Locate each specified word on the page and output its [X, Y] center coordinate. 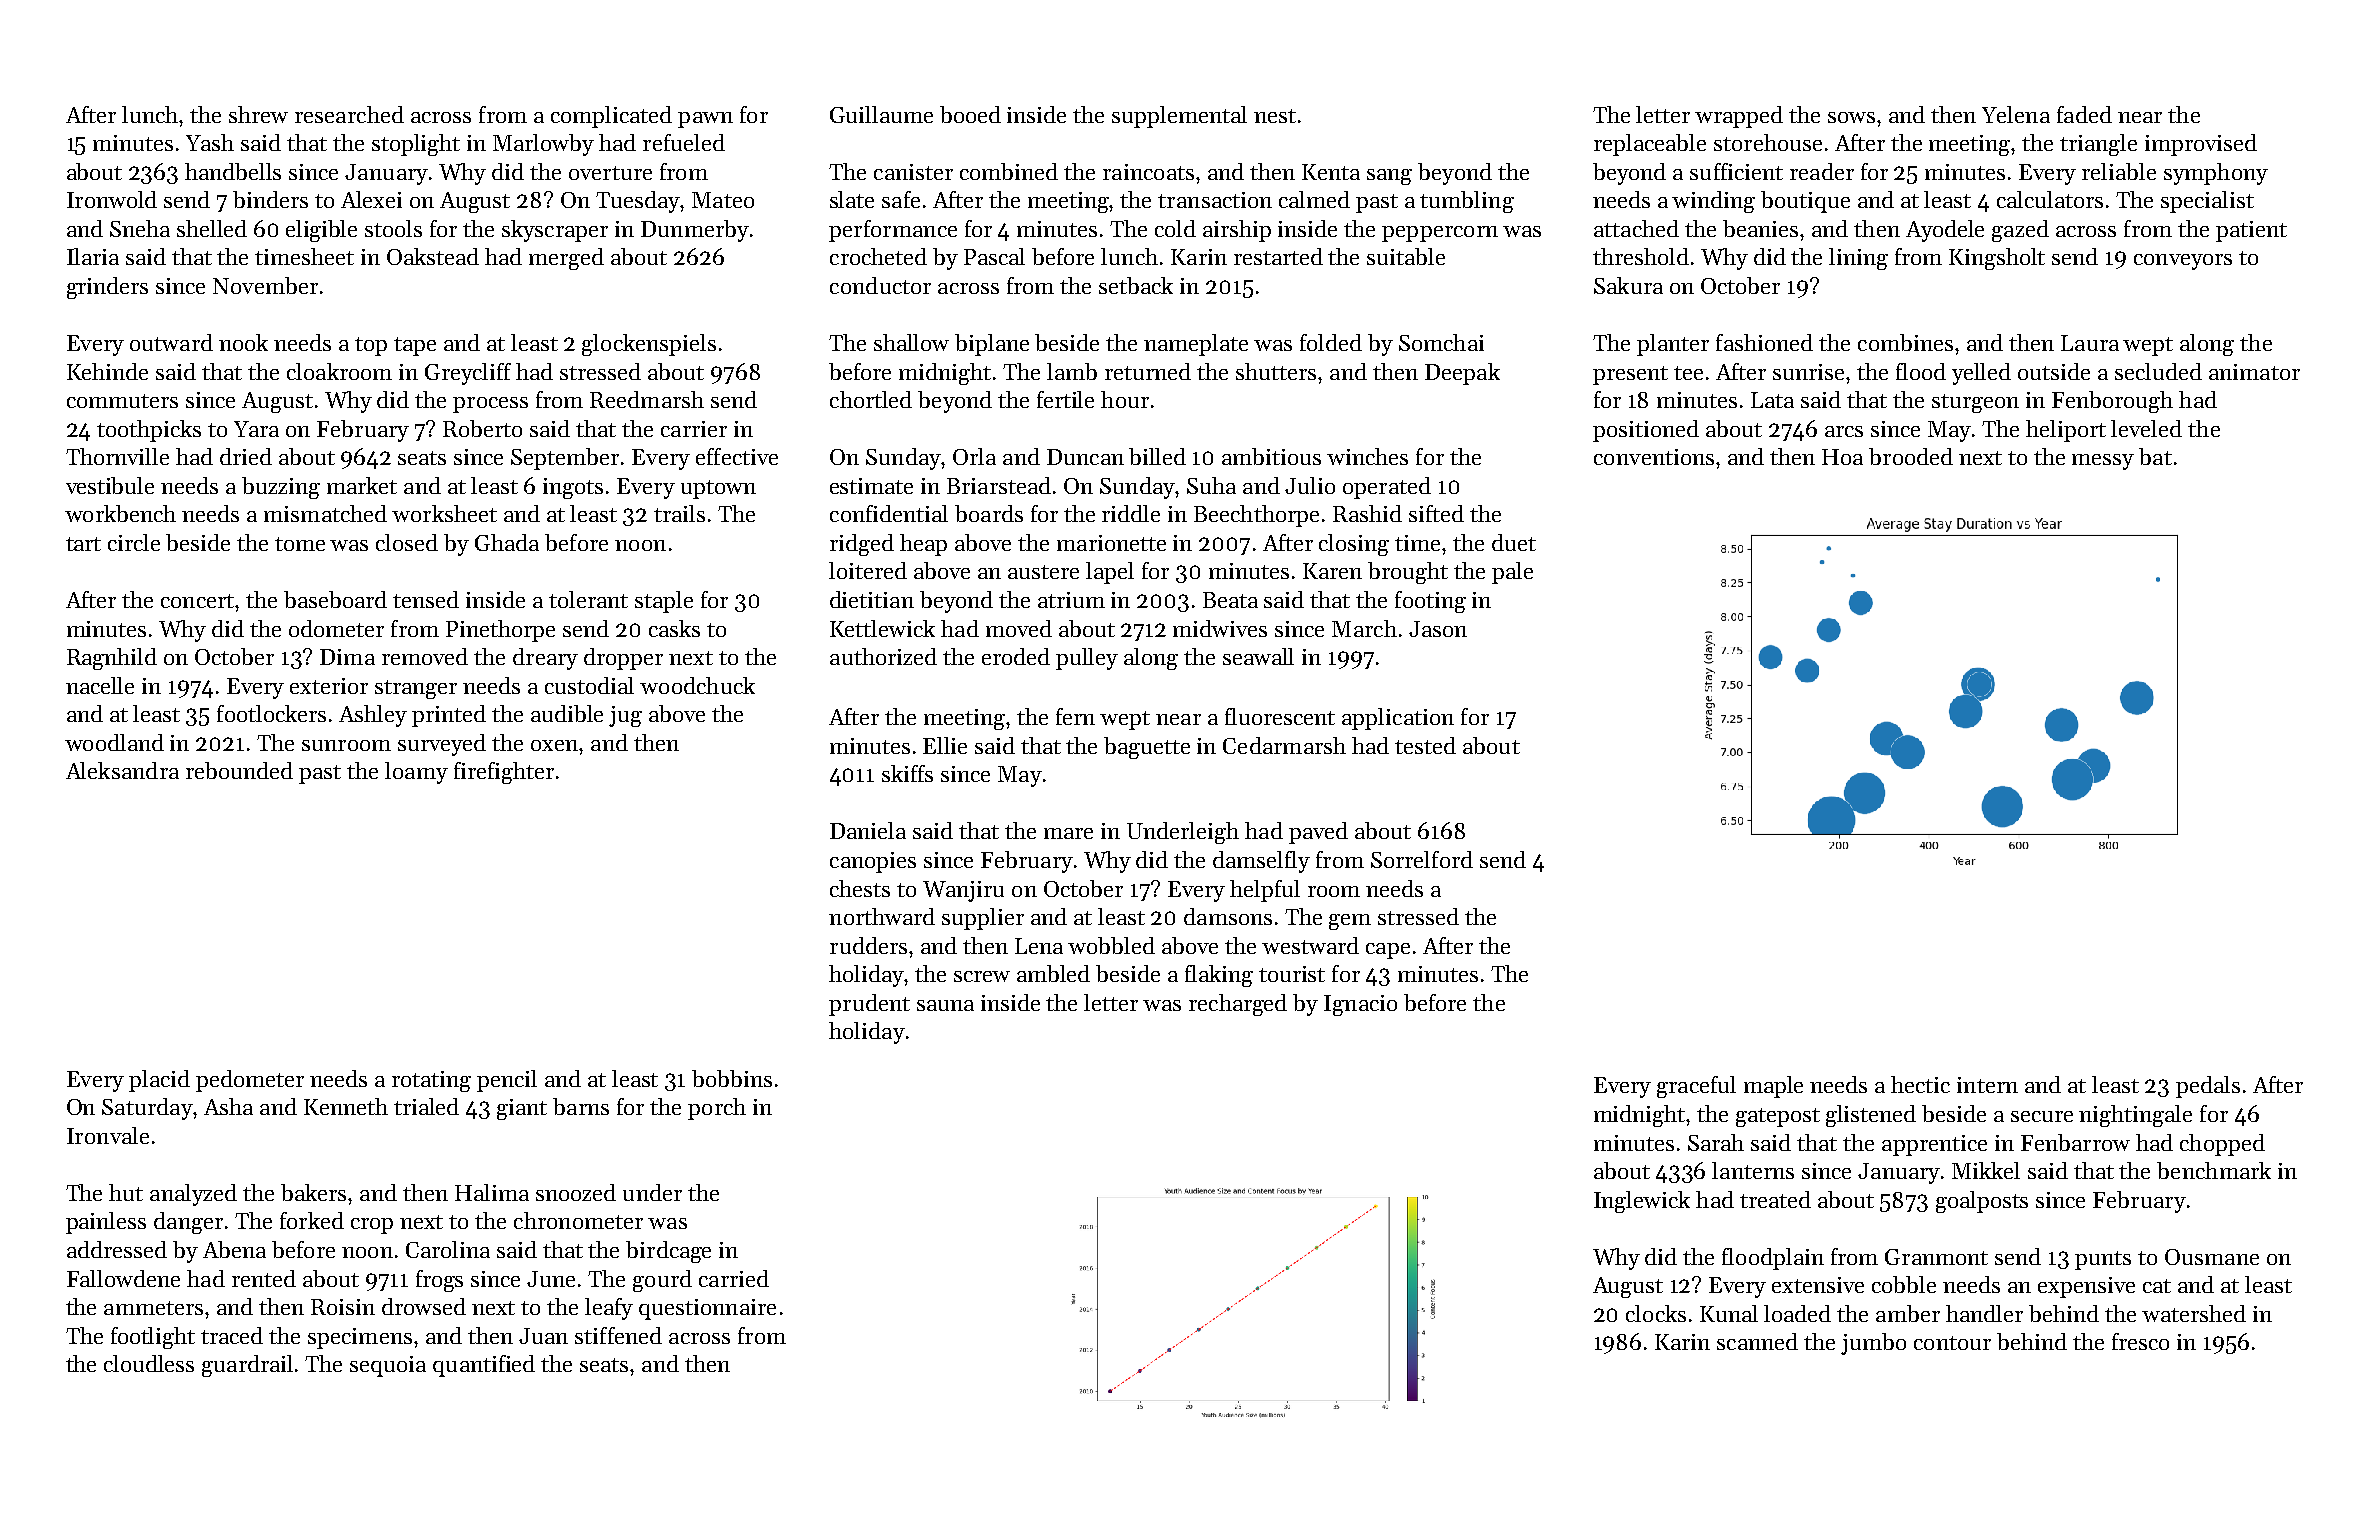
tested [1425, 745]
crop [372, 1226]
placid [159, 1081]
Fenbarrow [2075, 1142]
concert [197, 601]
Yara [256, 429]
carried [734, 1278]
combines [1905, 342]
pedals [2208, 1087]
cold [1175, 228]
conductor [880, 285]
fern [1075, 716]
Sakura [1628, 285]
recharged [1238, 1005]
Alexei [371, 199]
